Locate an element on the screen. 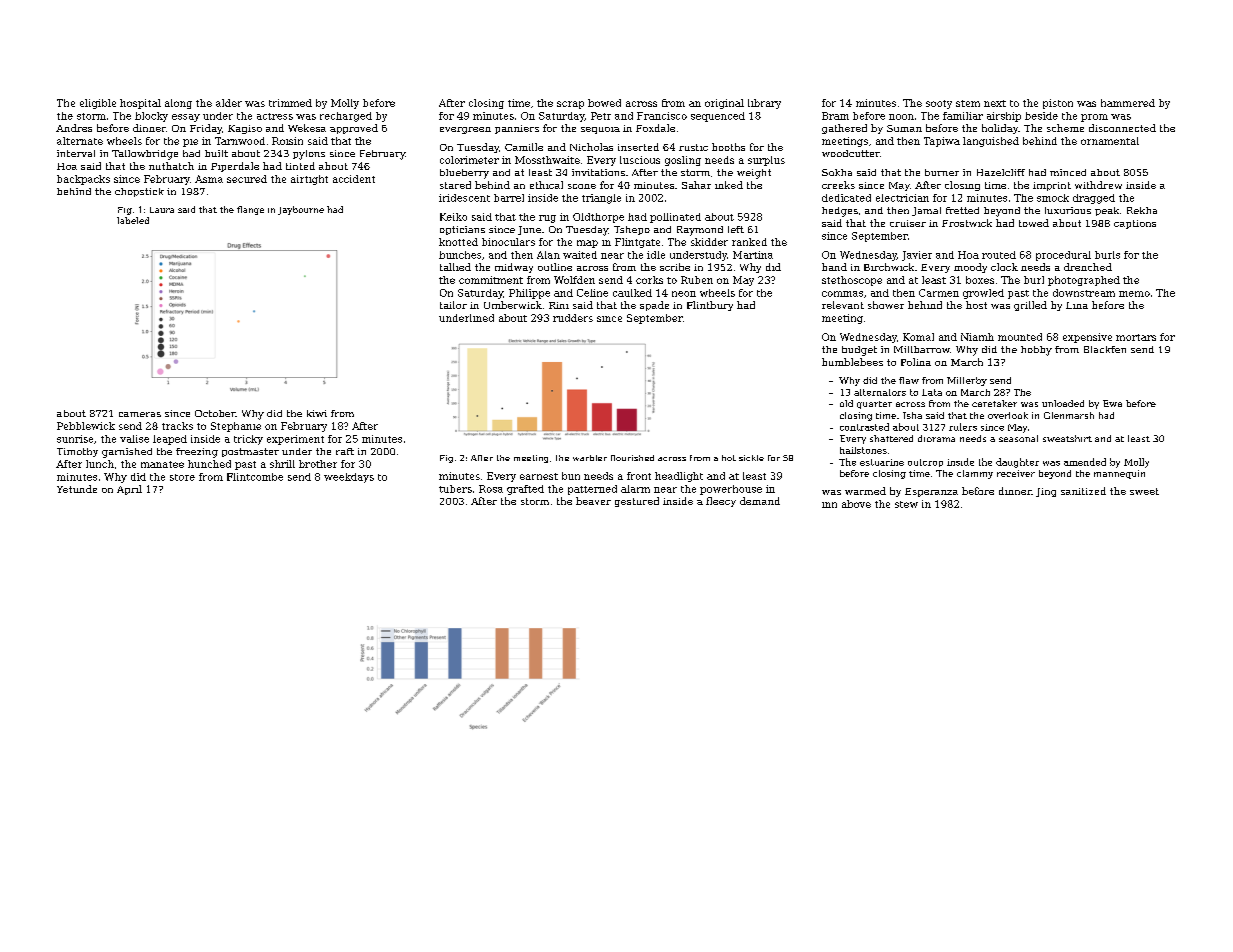 Image resolution: width=1233 pixels, height=952 pixels. tallied is located at coordinates (455, 267).
